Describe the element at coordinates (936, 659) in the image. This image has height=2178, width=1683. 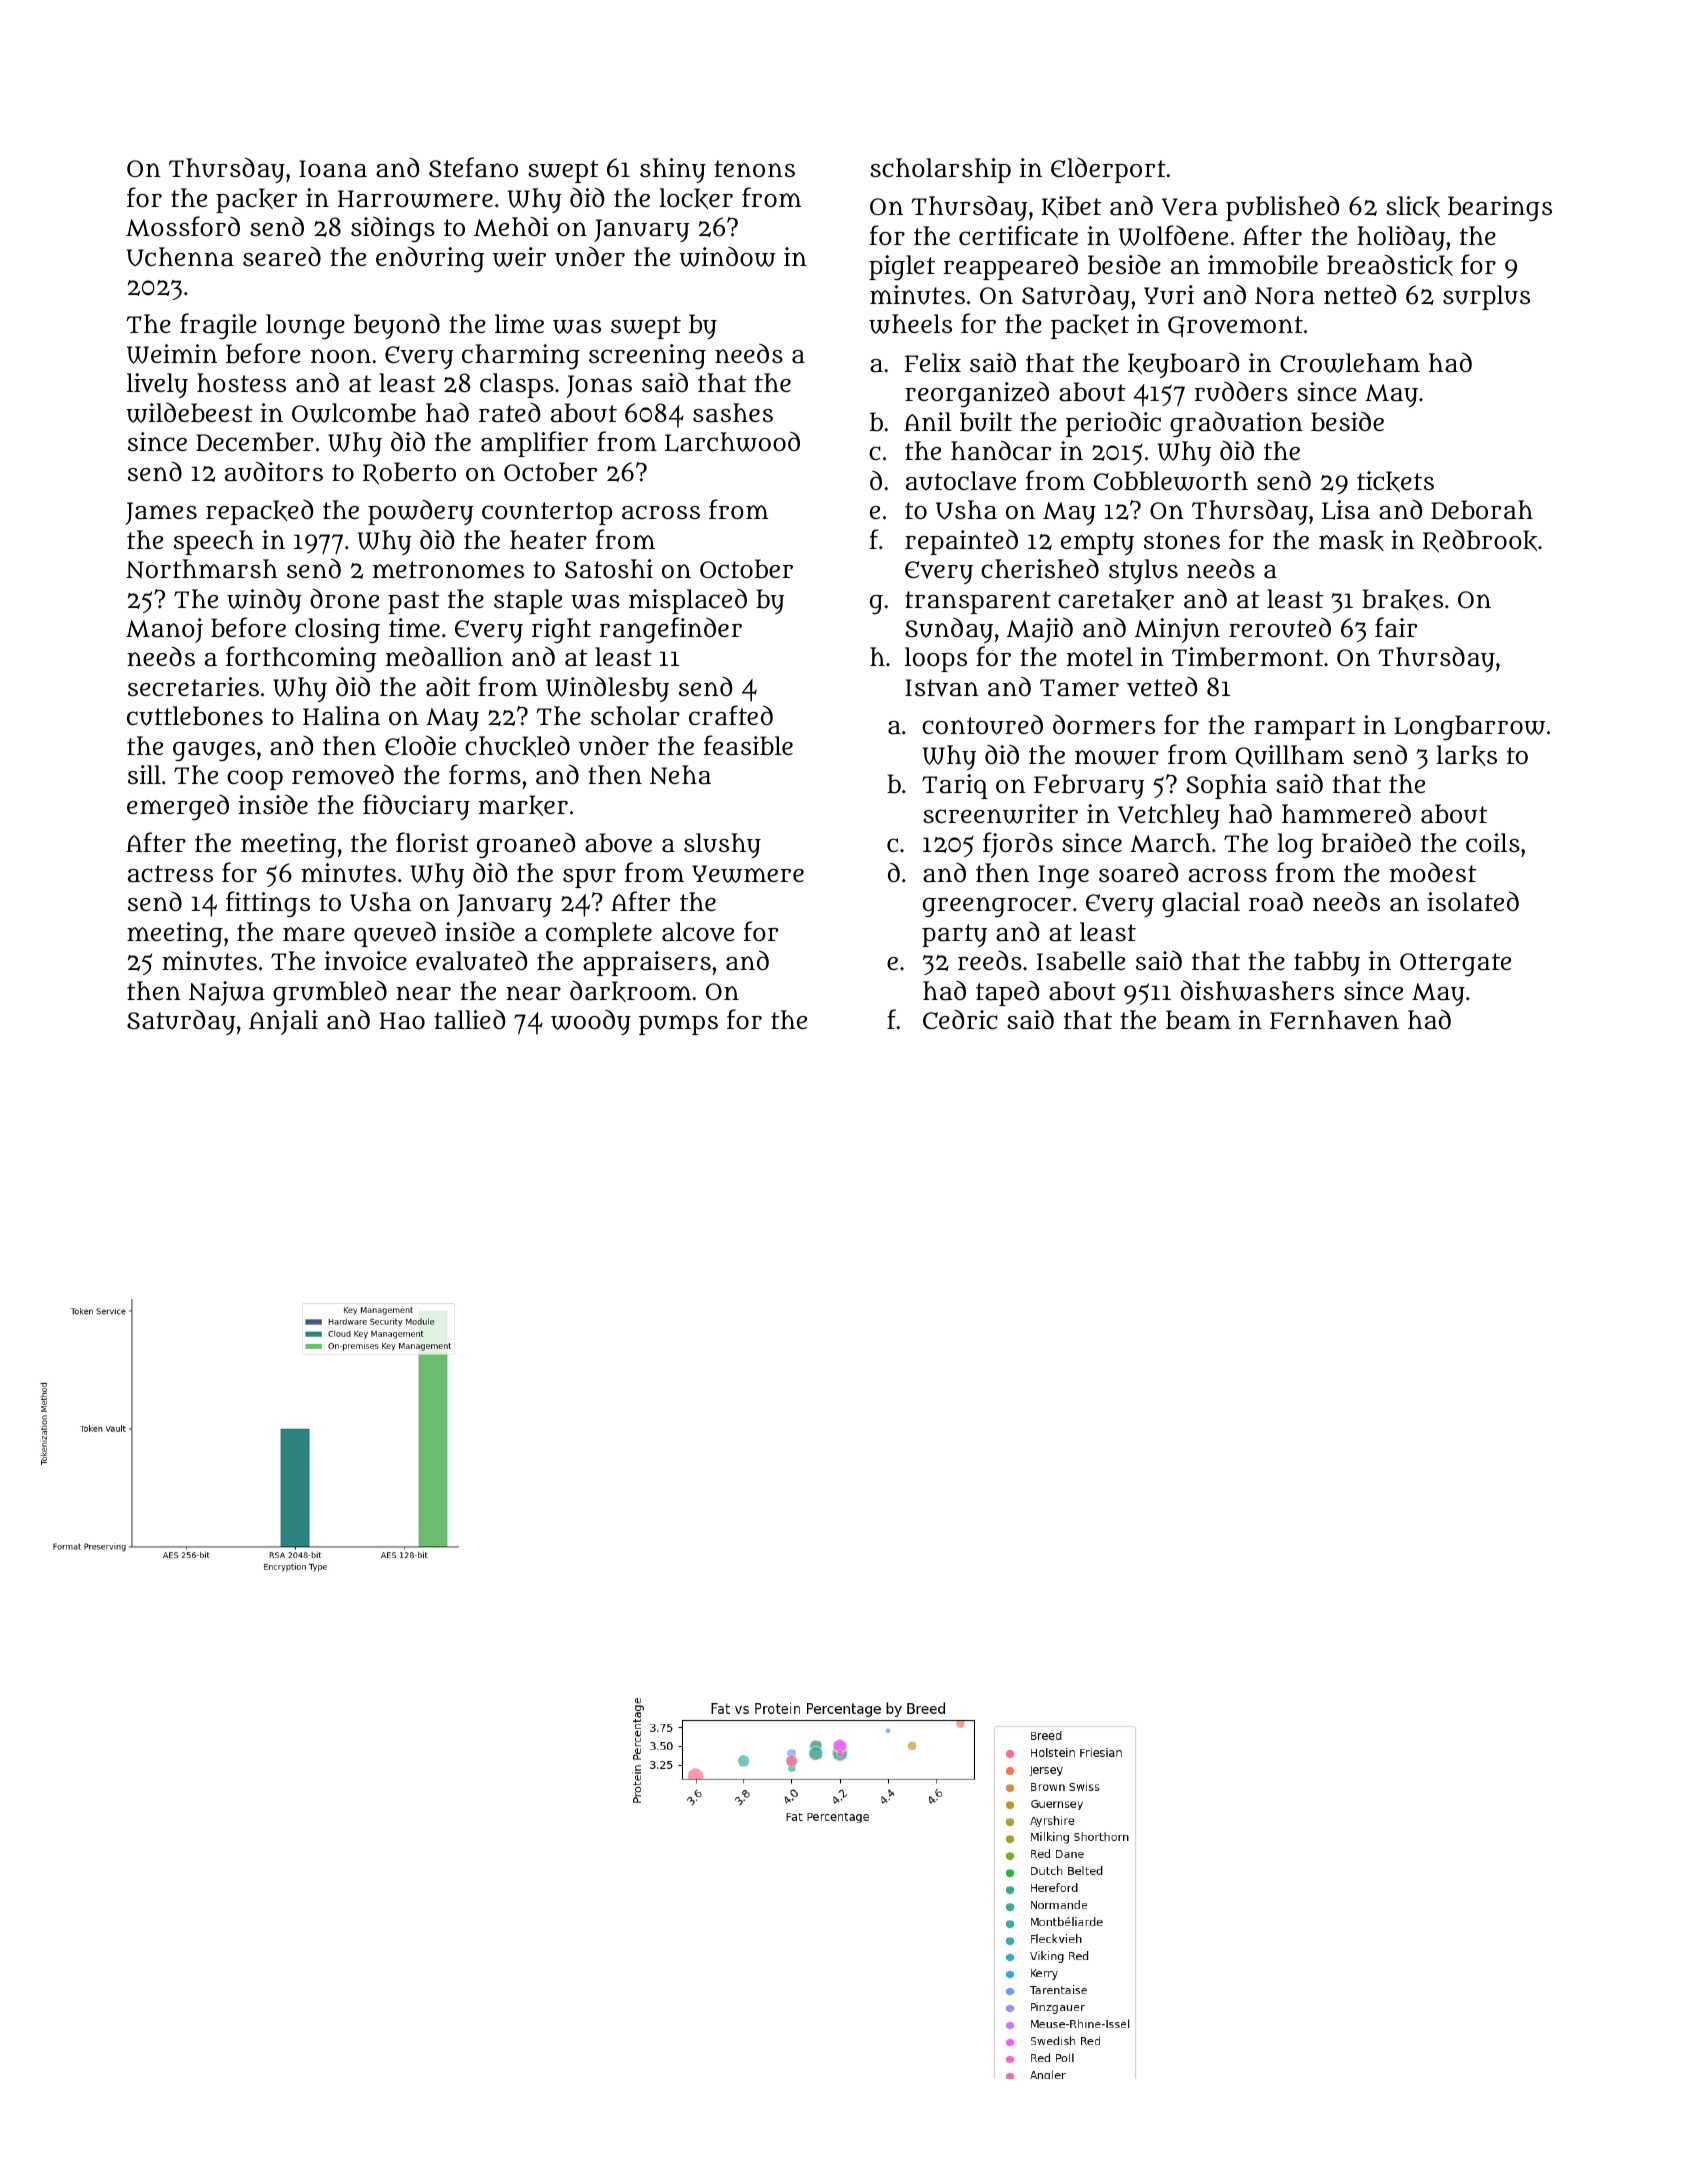
I see `loops` at that location.
